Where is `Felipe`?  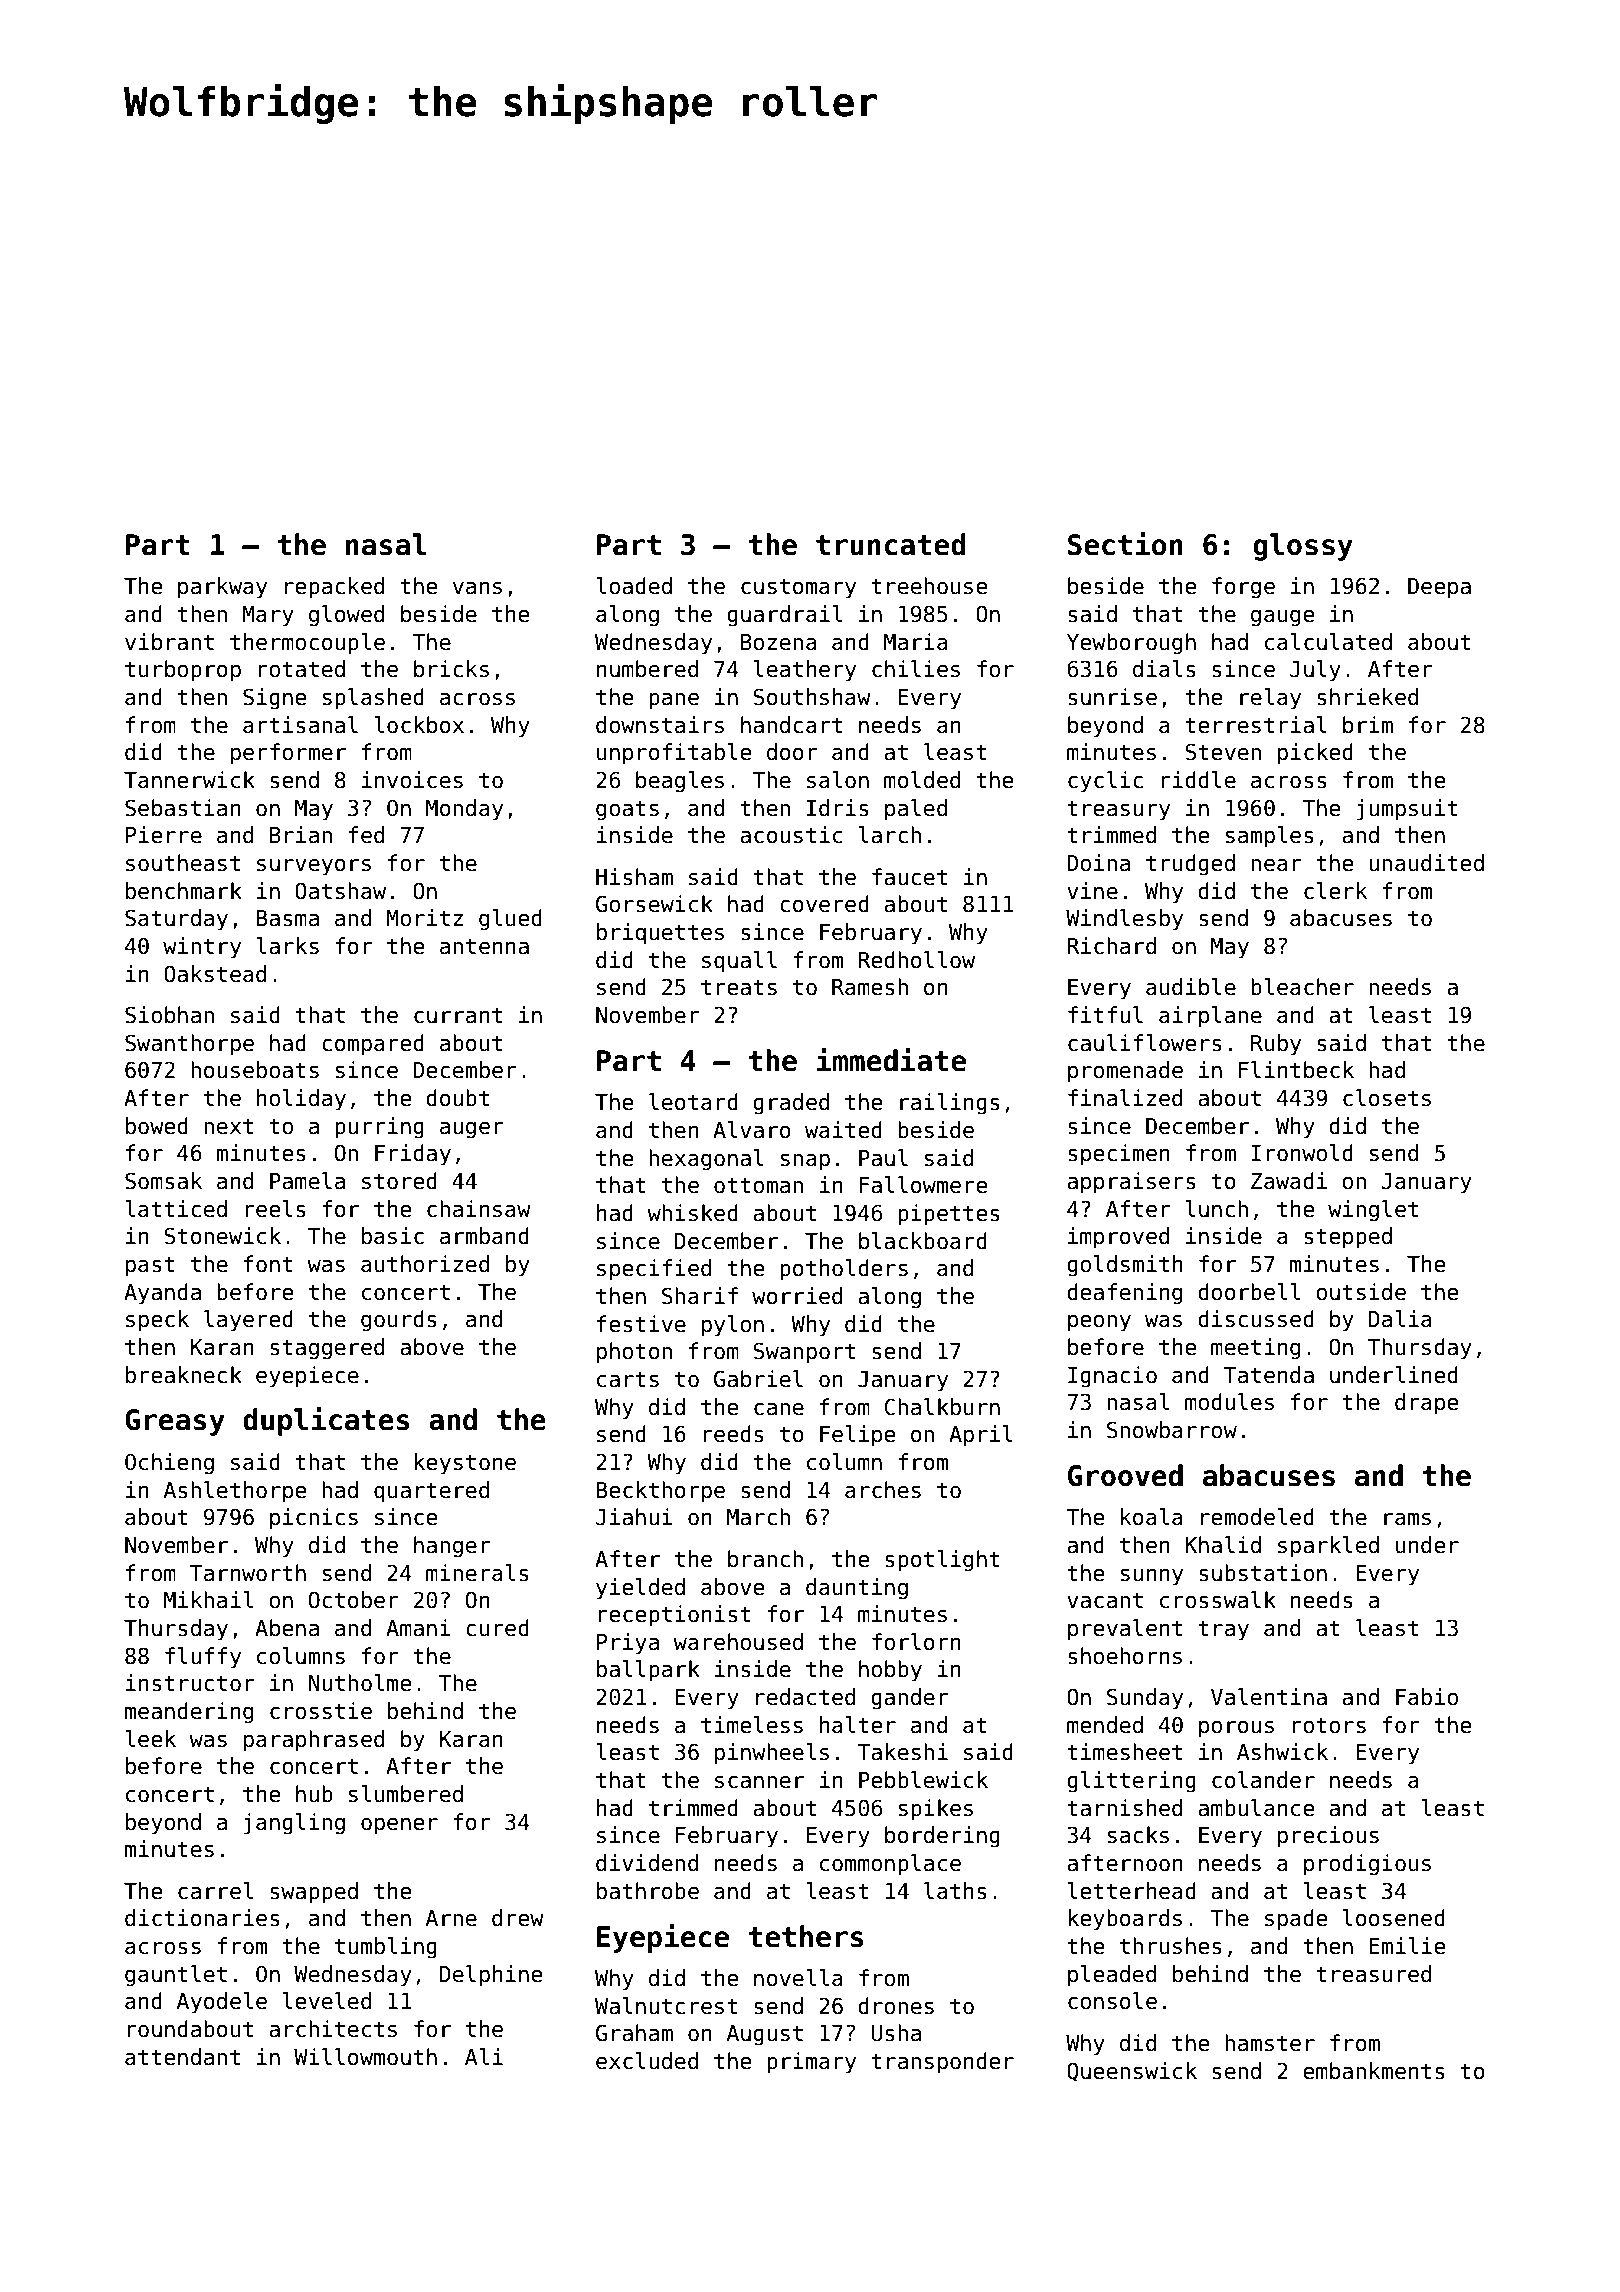 Felipe is located at coordinates (857, 1436).
